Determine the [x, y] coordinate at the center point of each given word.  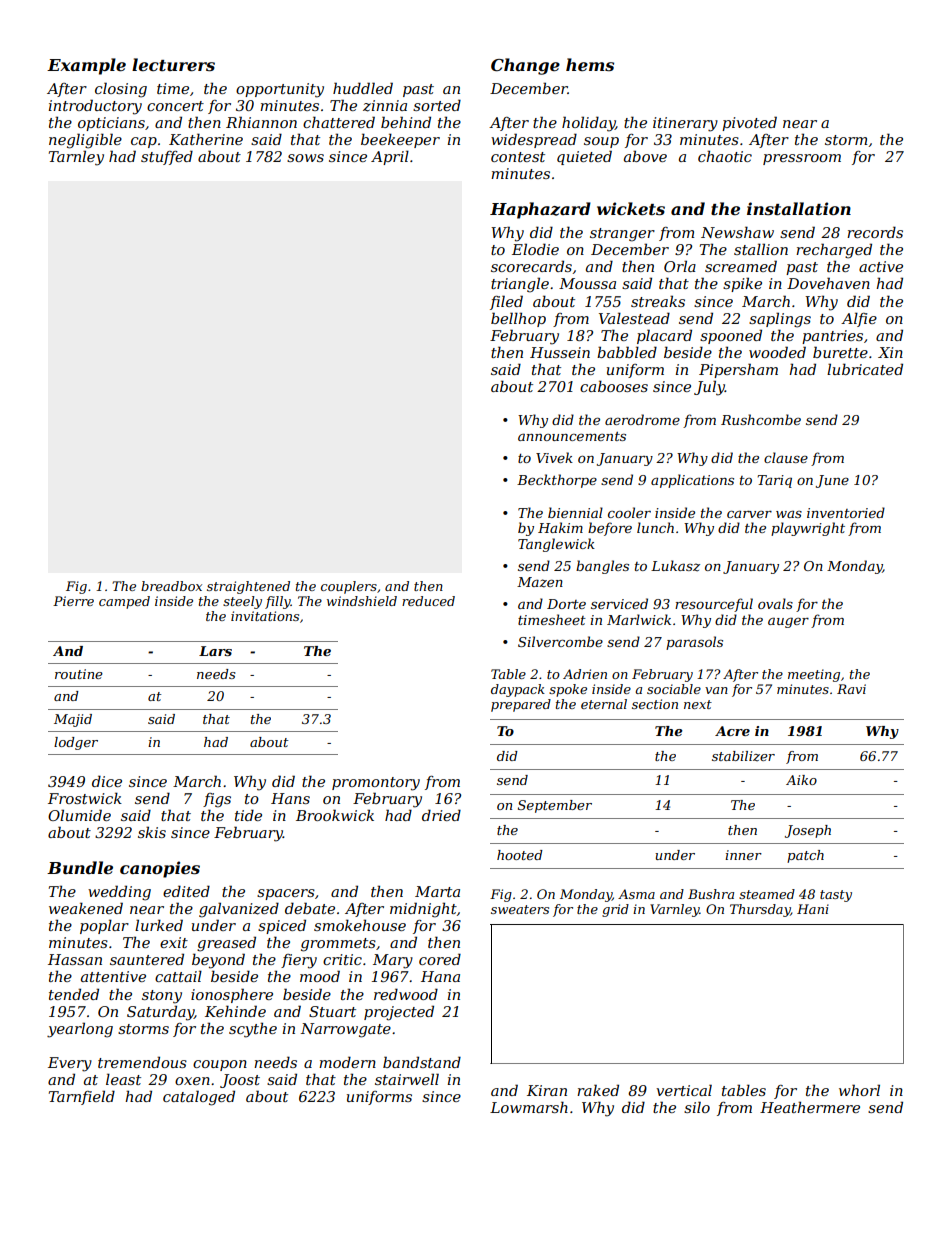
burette [840, 352]
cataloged [199, 1098]
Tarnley [76, 158]
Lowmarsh [529, 1107]
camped [124, 602]
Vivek [554, 457]
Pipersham [738, 370]
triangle [520, 285]
